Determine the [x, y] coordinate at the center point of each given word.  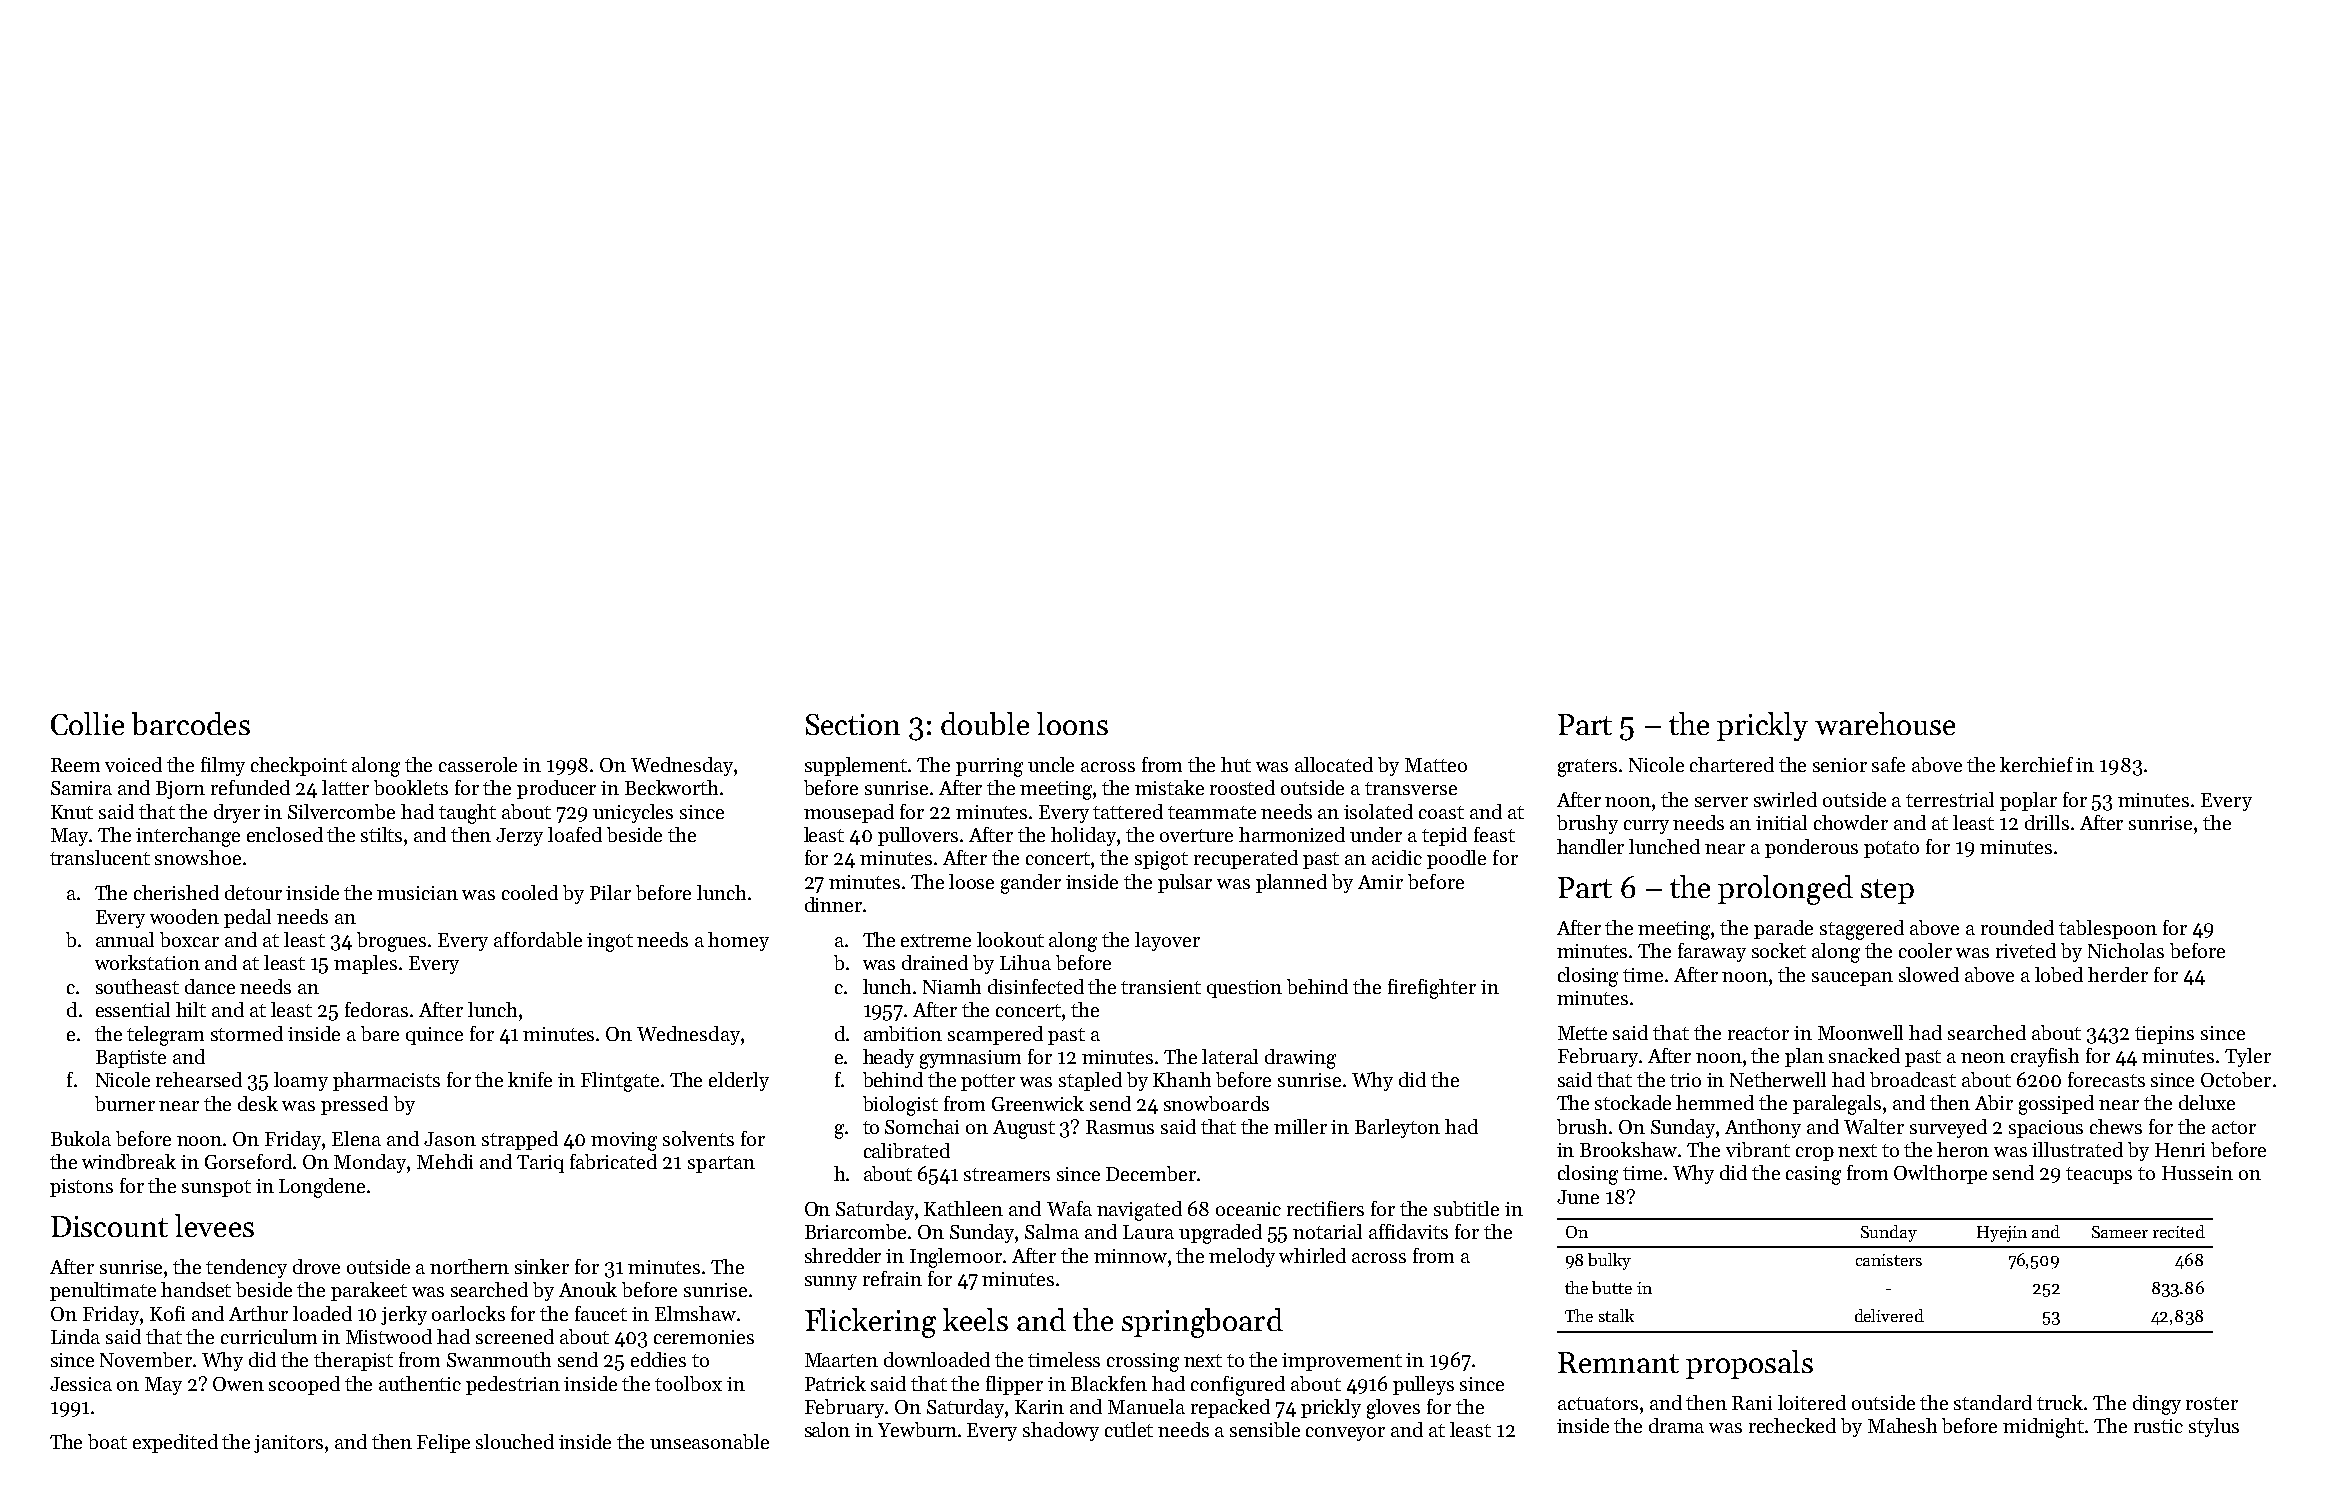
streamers [1007, 1174]
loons [1072, 723]
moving [624, 1141]
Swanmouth [499, 1359]
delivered [1889, 1315]
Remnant [1618, 1362]
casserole [478, 764]
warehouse [1885, 723]
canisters [1889, 1260]
